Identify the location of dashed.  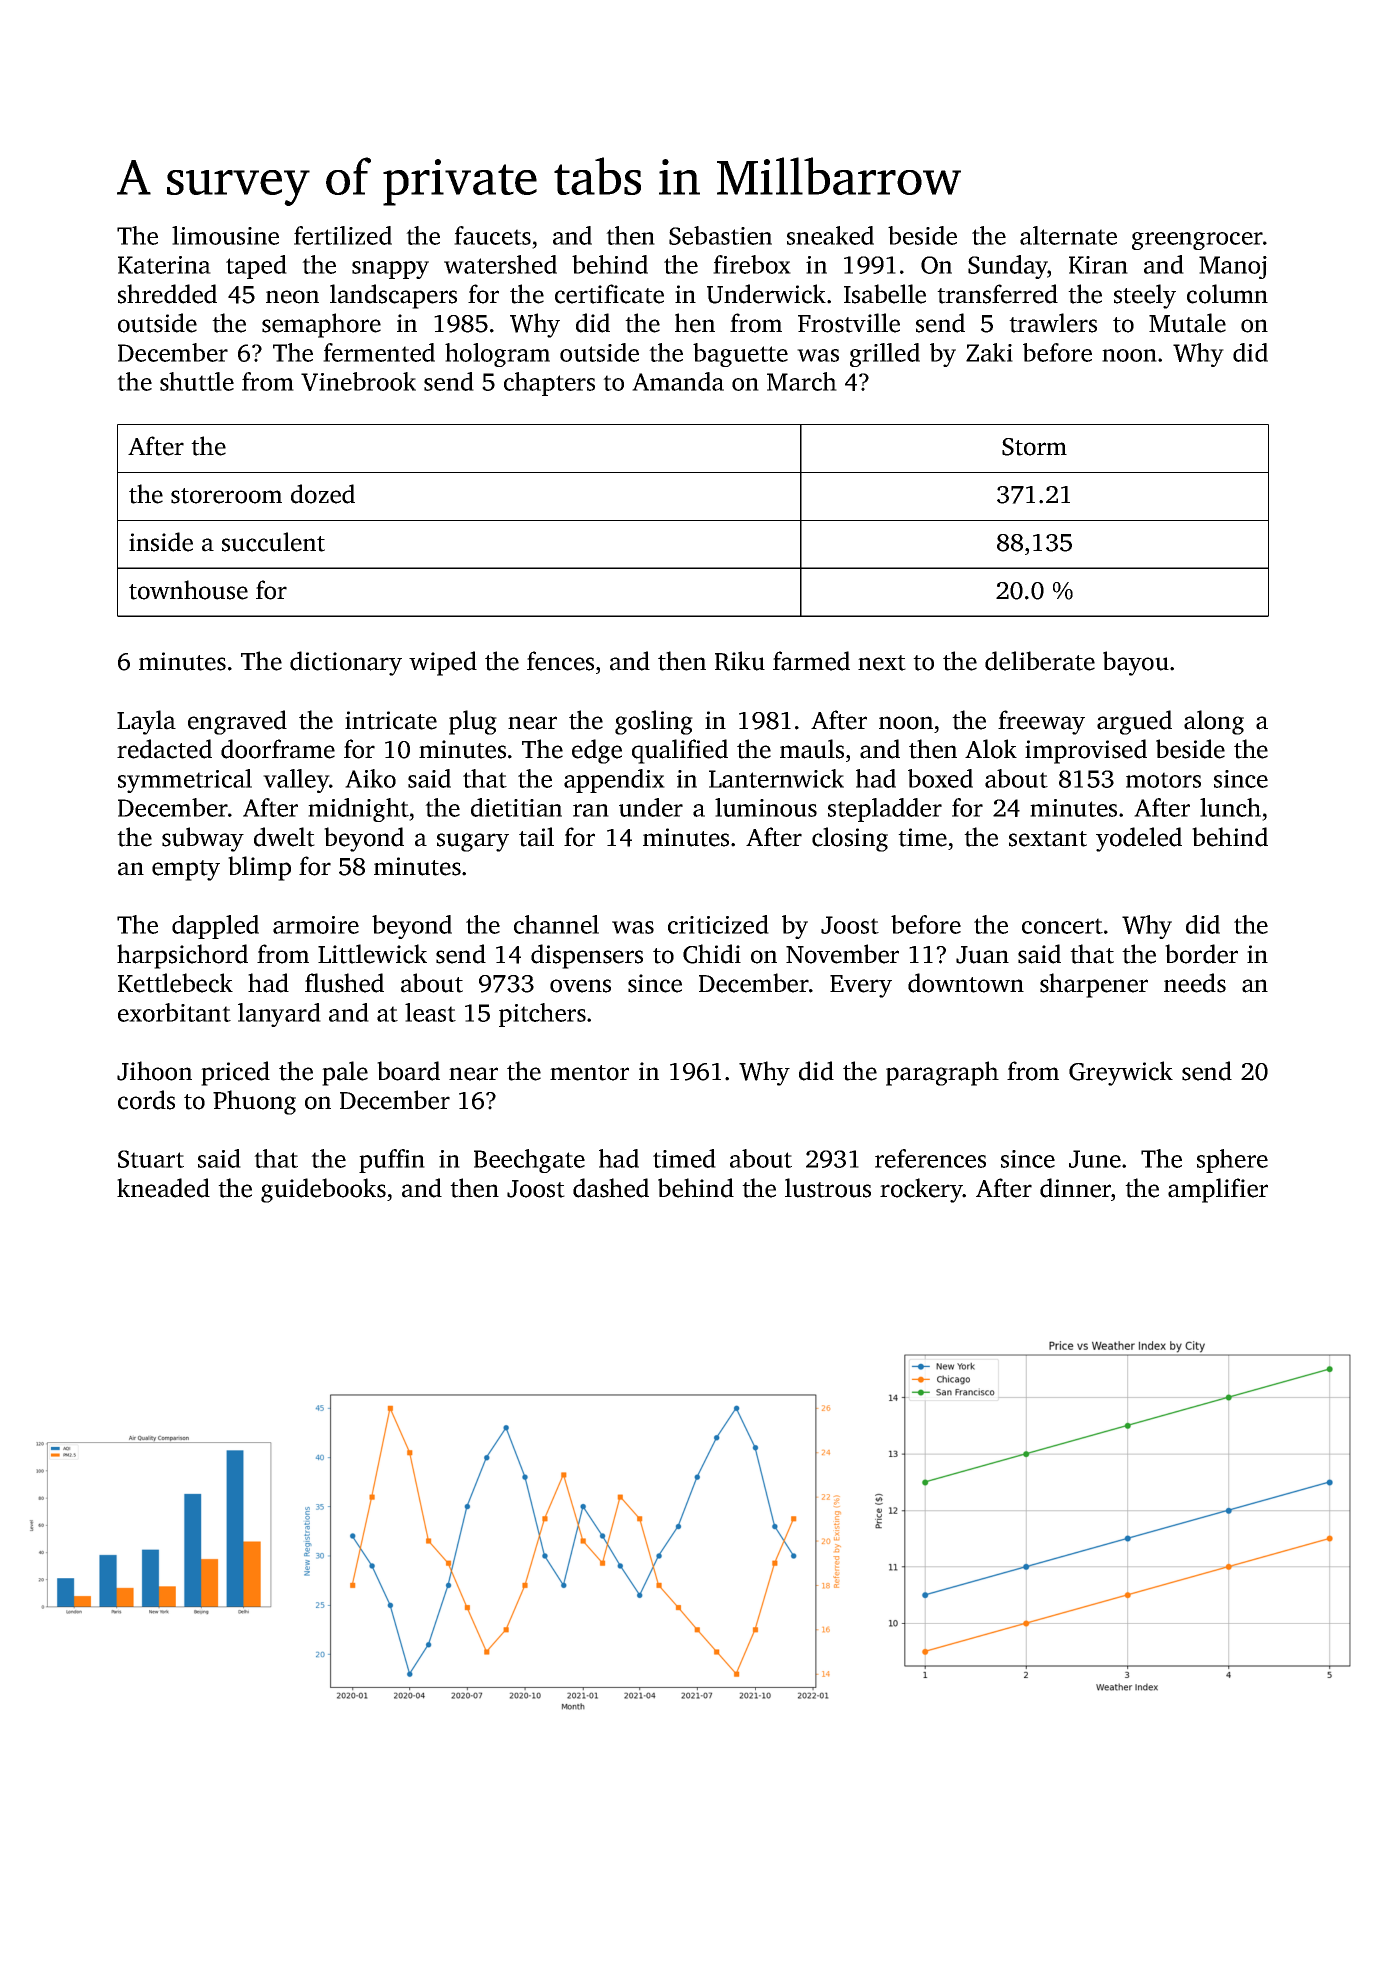
(611, 1188).
